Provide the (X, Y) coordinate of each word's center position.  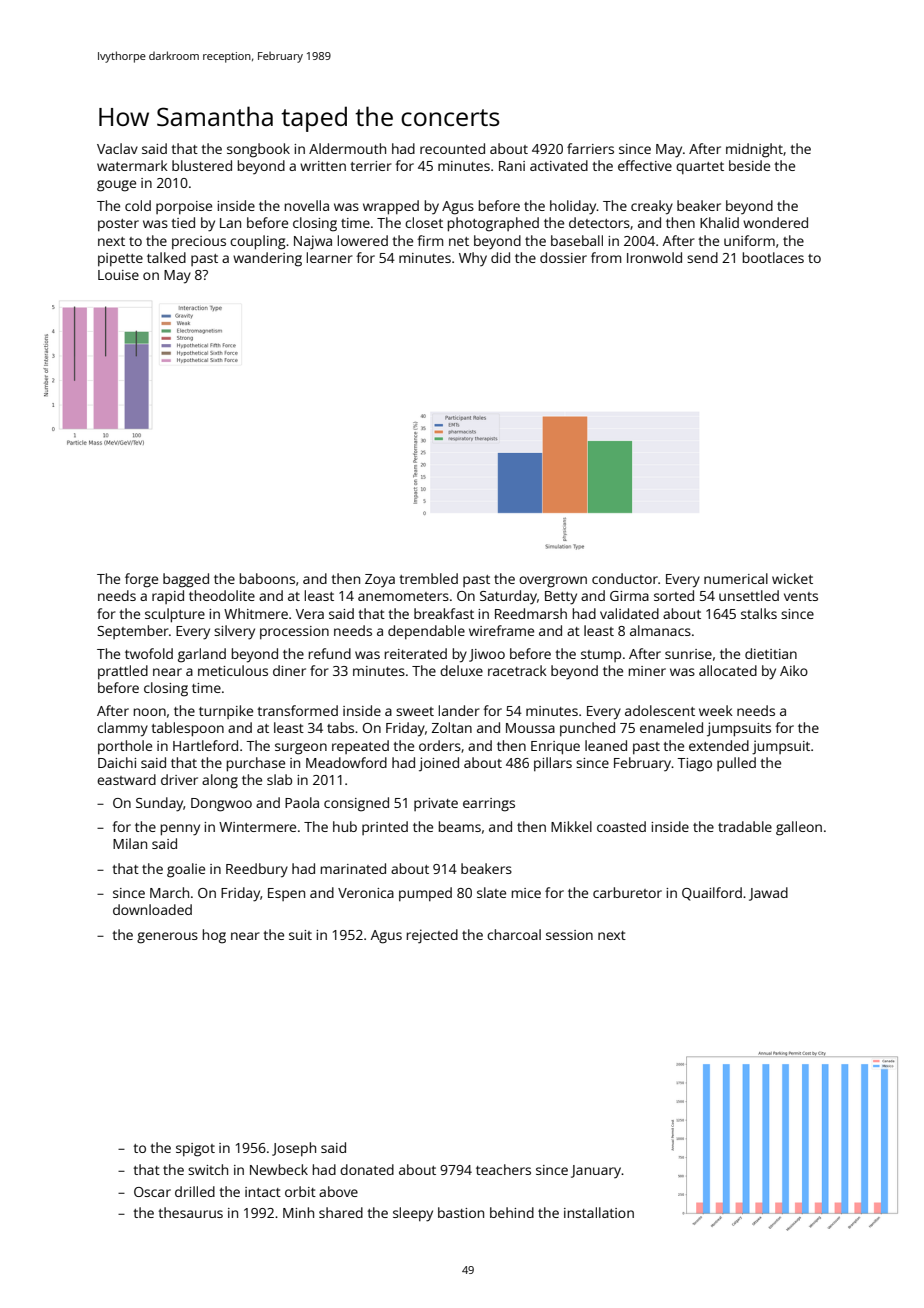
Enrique (555, 748)
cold (138, 205)
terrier (371, 166)
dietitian (771, 653)
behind (512, 1212)
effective (645, 165)
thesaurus (190, 1212)
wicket (792, 578)
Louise (118, 275)
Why (473, 259)
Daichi (117, 762)
